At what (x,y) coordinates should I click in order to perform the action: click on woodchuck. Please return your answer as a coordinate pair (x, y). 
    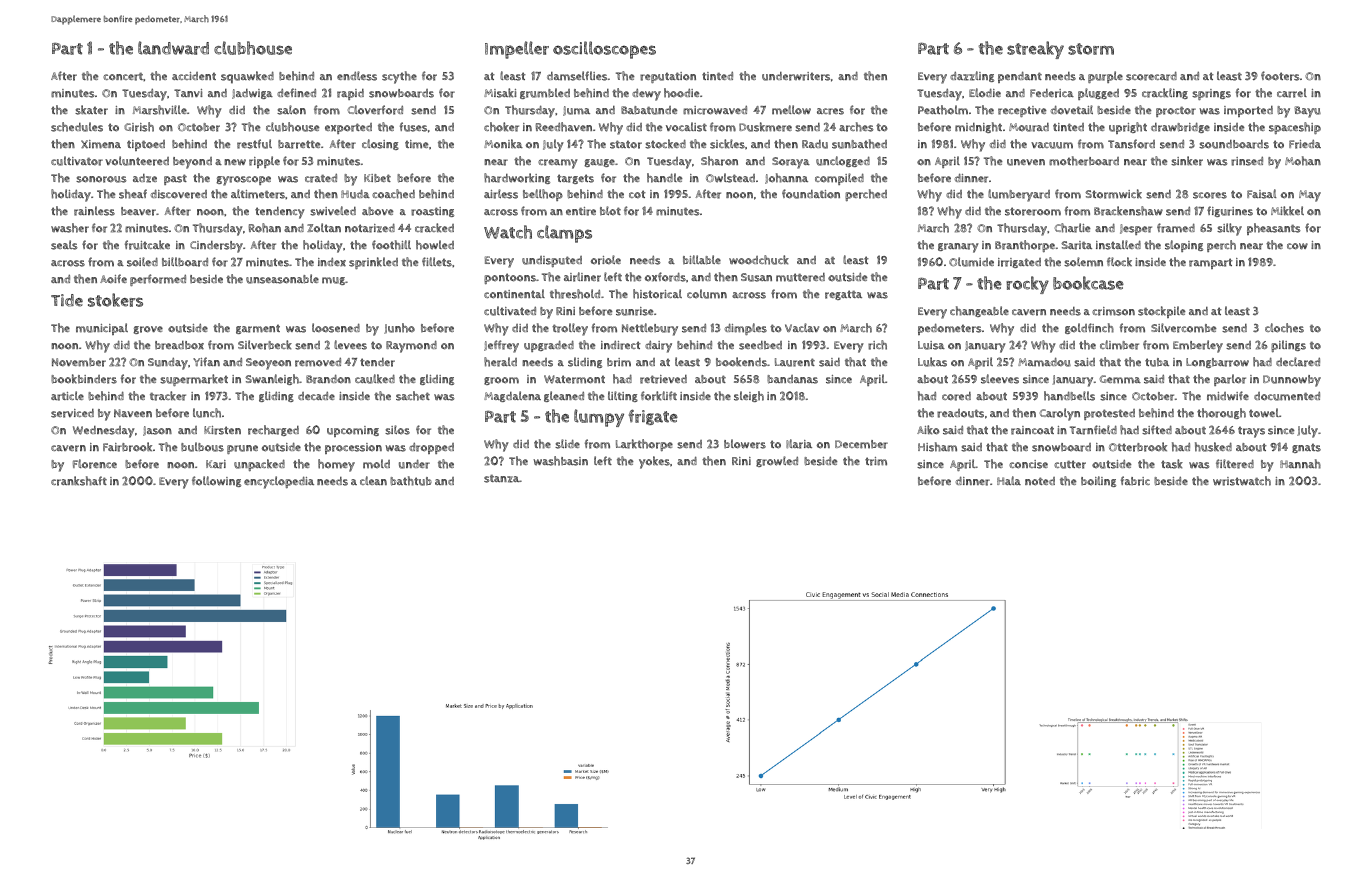
    Looking at the image, I should click on (759, 260).
